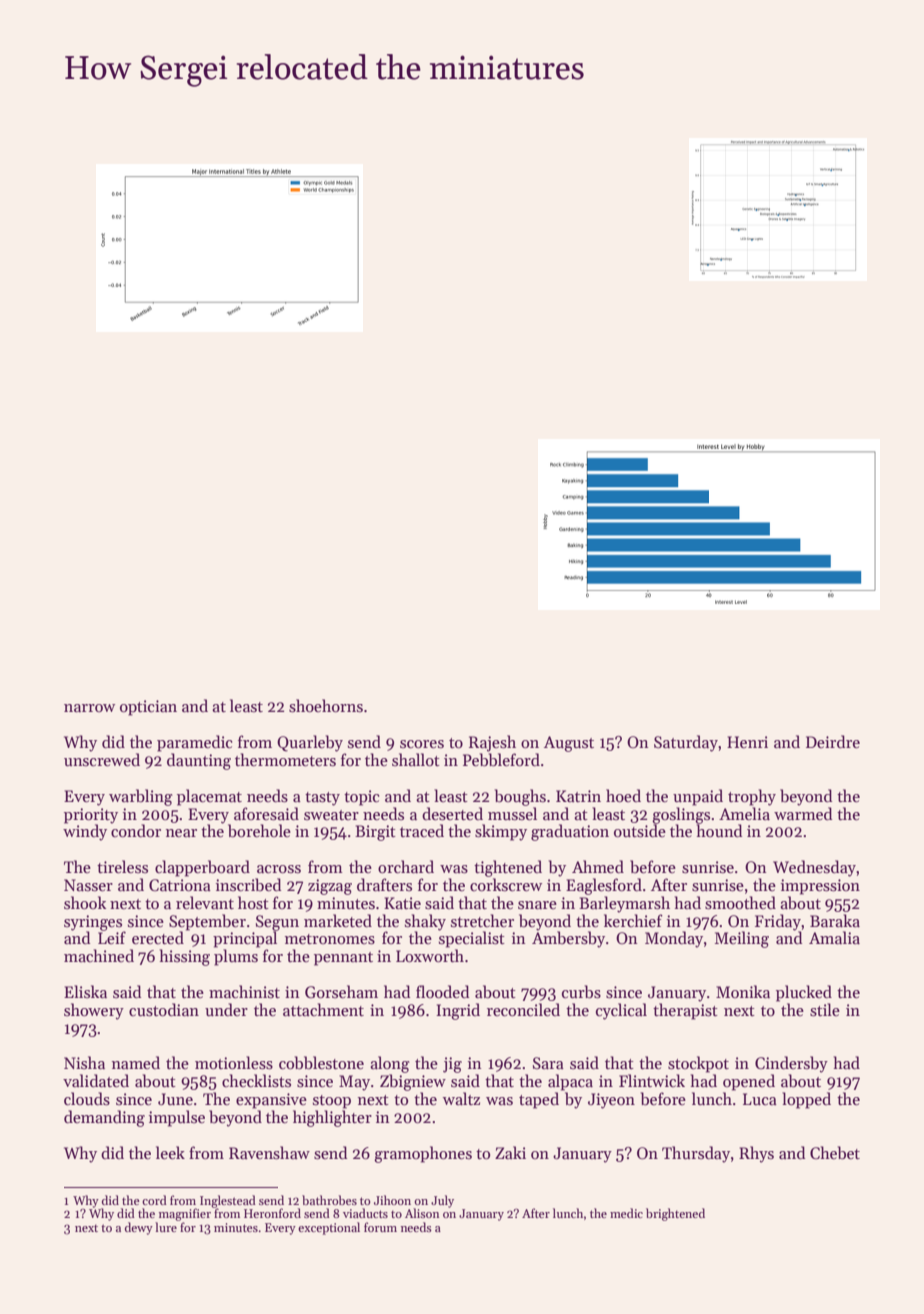 The image size is (924, 1314). I want to click on Deirdre, so click(833, 742).
